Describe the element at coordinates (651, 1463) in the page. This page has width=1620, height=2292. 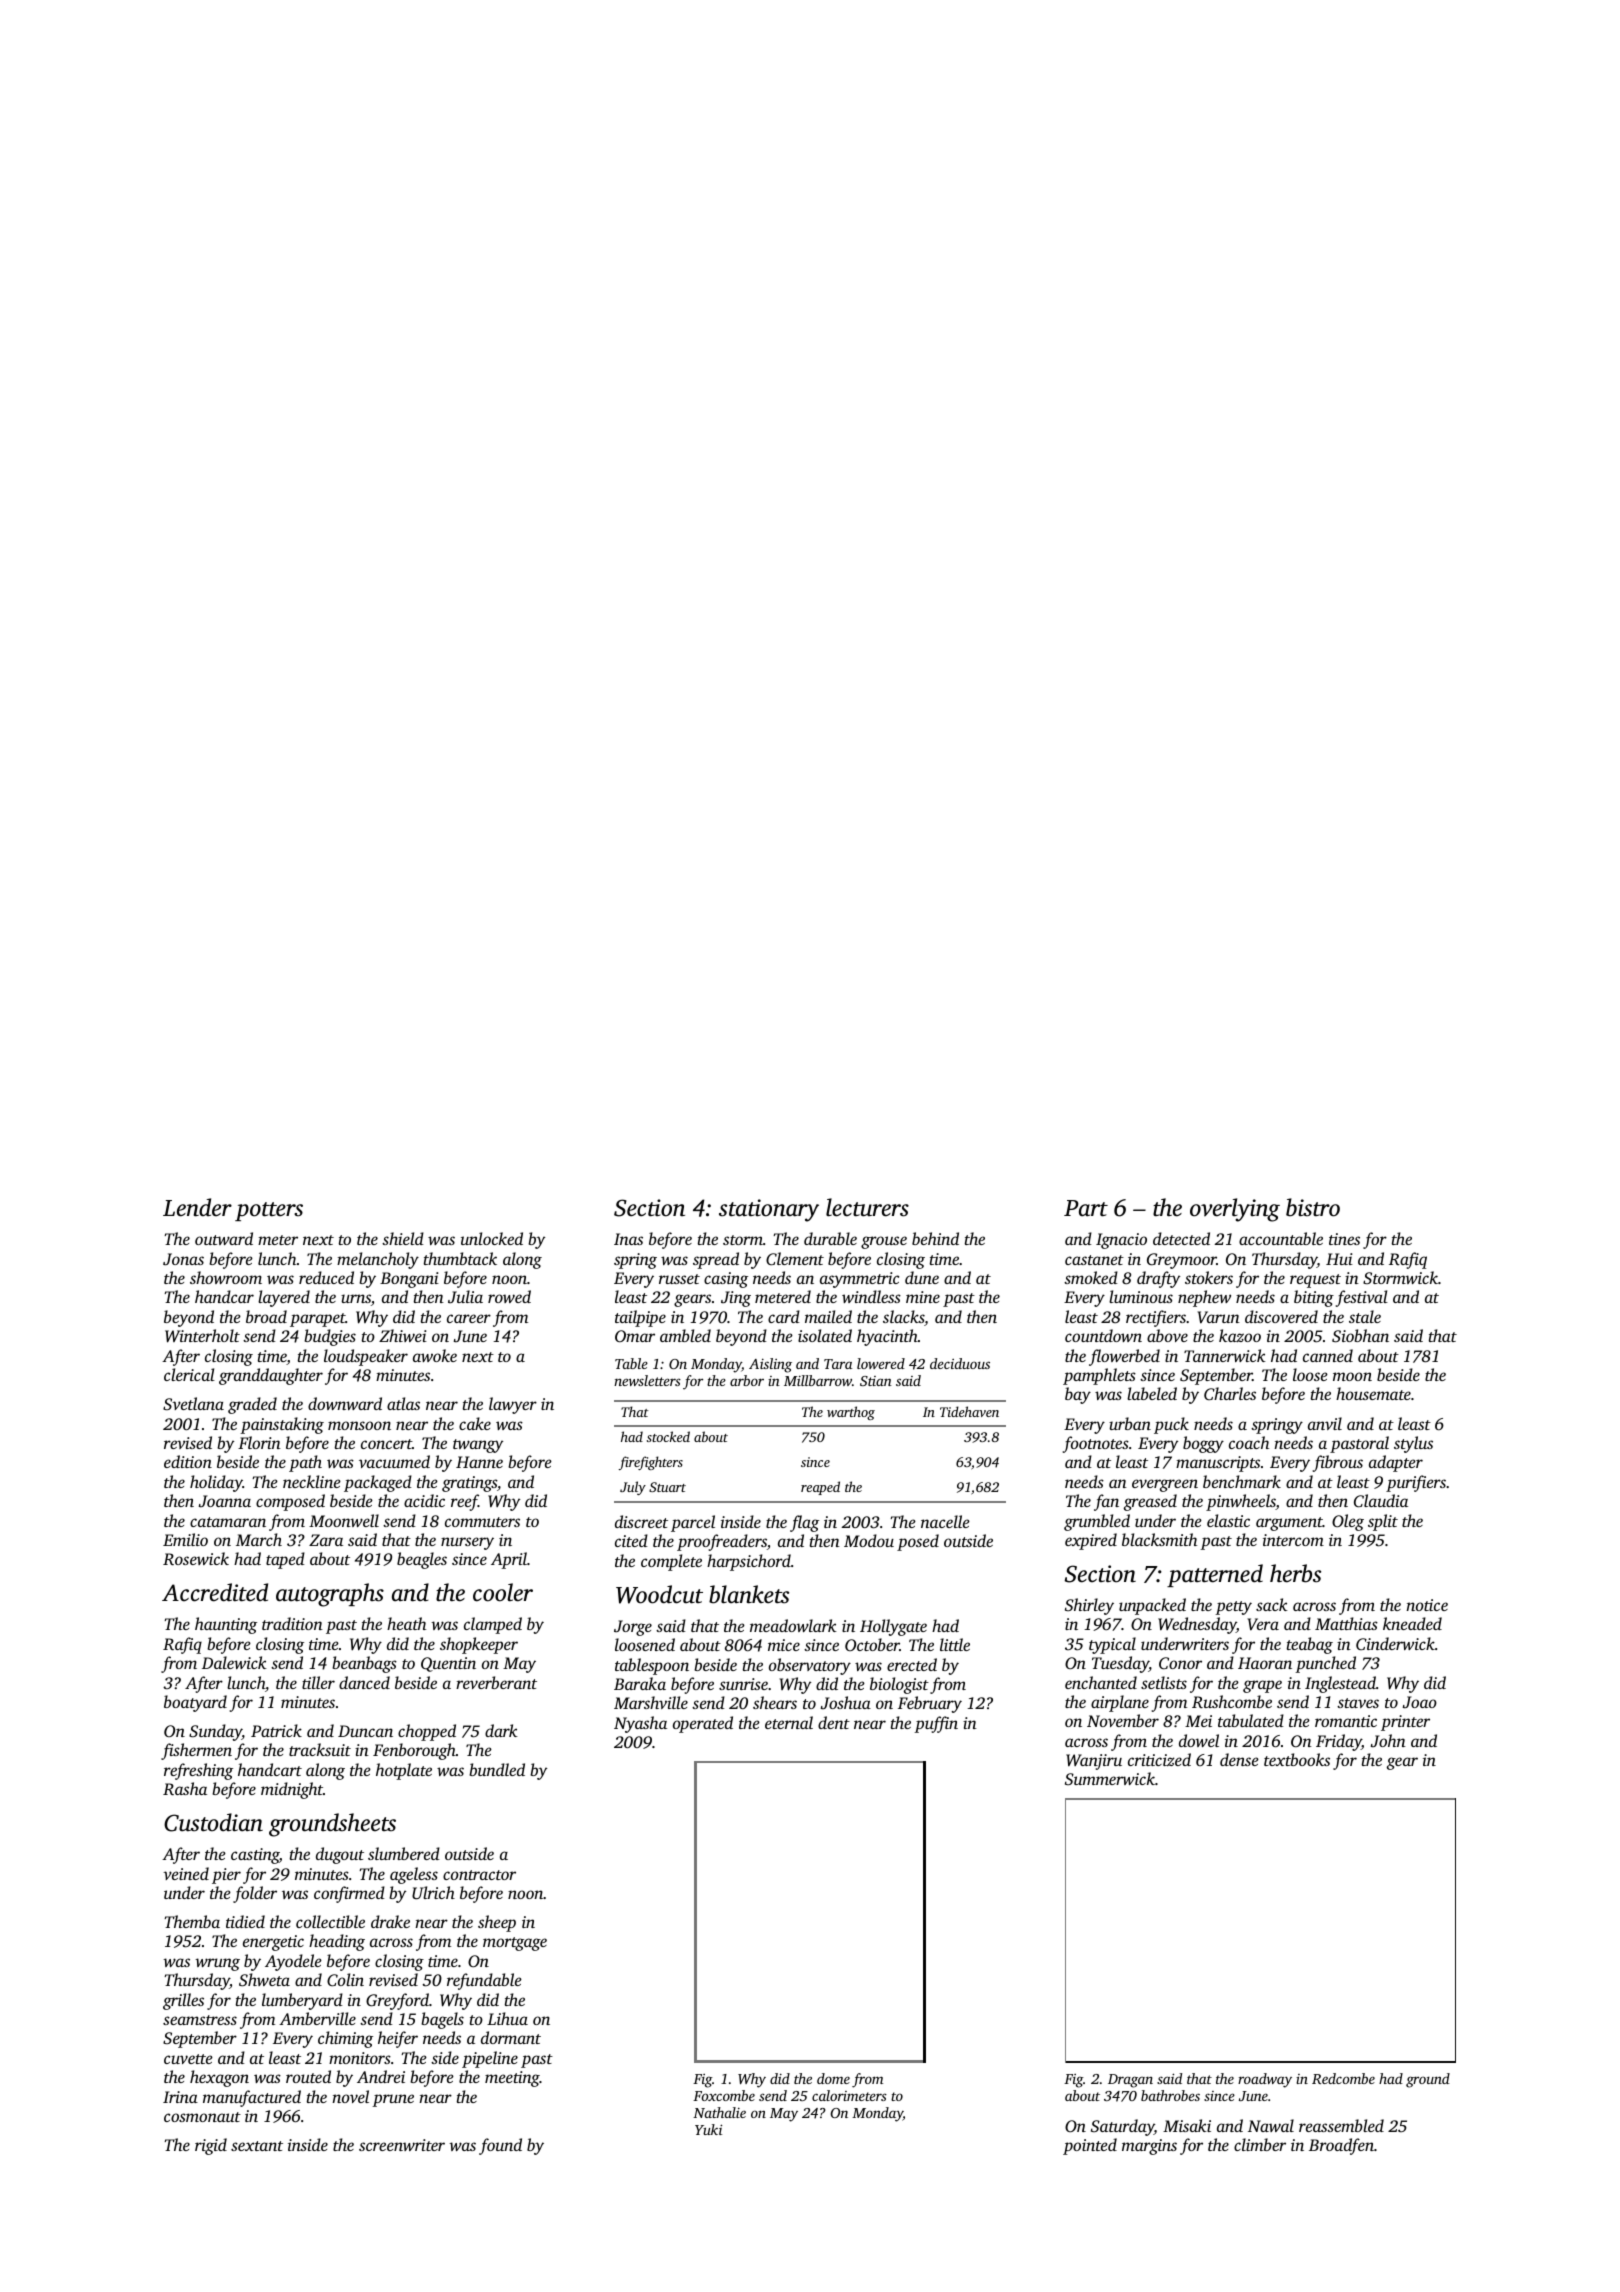
I see `firefighters` at that location.
